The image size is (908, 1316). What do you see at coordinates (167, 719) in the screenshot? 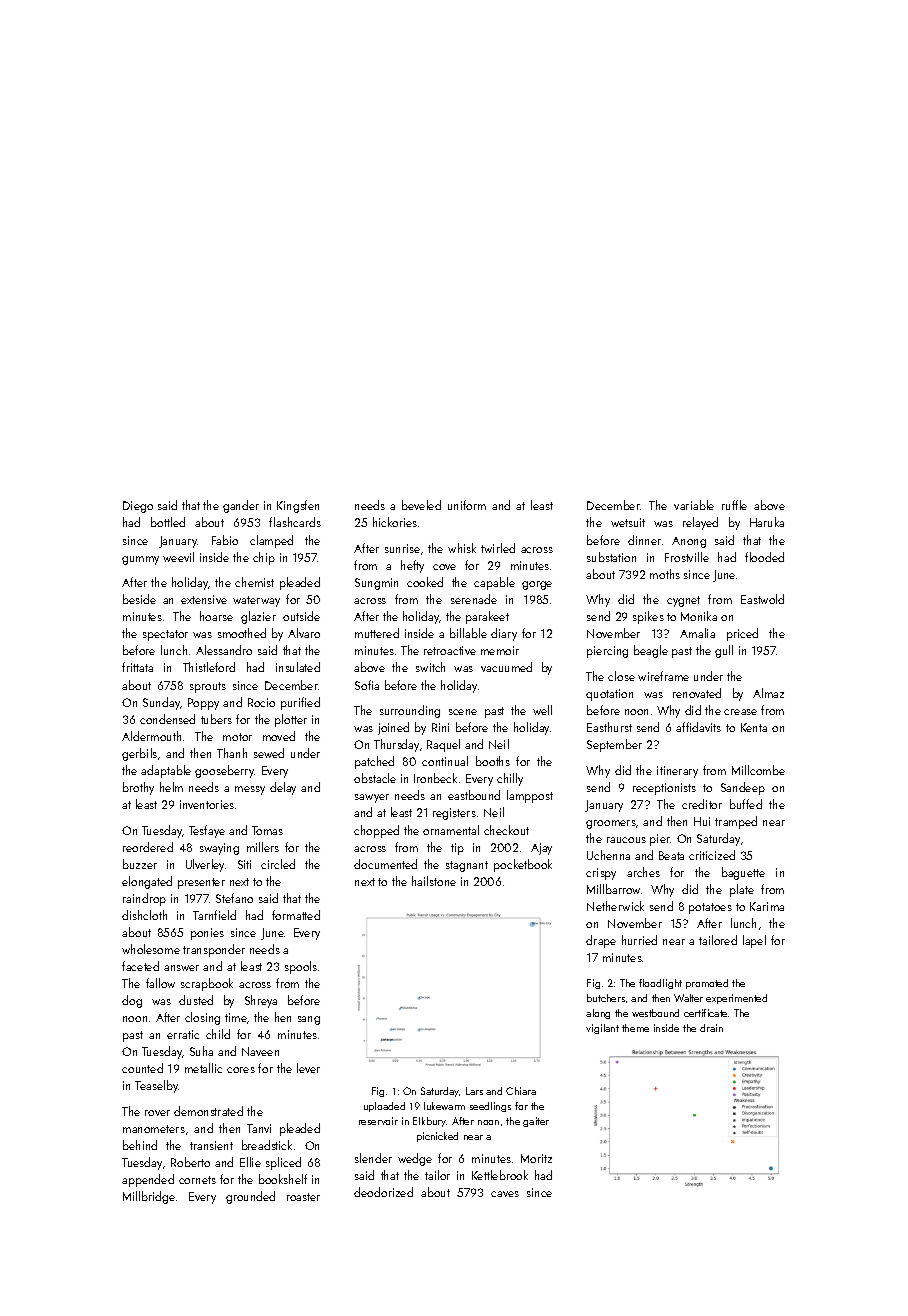
I see `condensed` at bounding box center [167, 719].
